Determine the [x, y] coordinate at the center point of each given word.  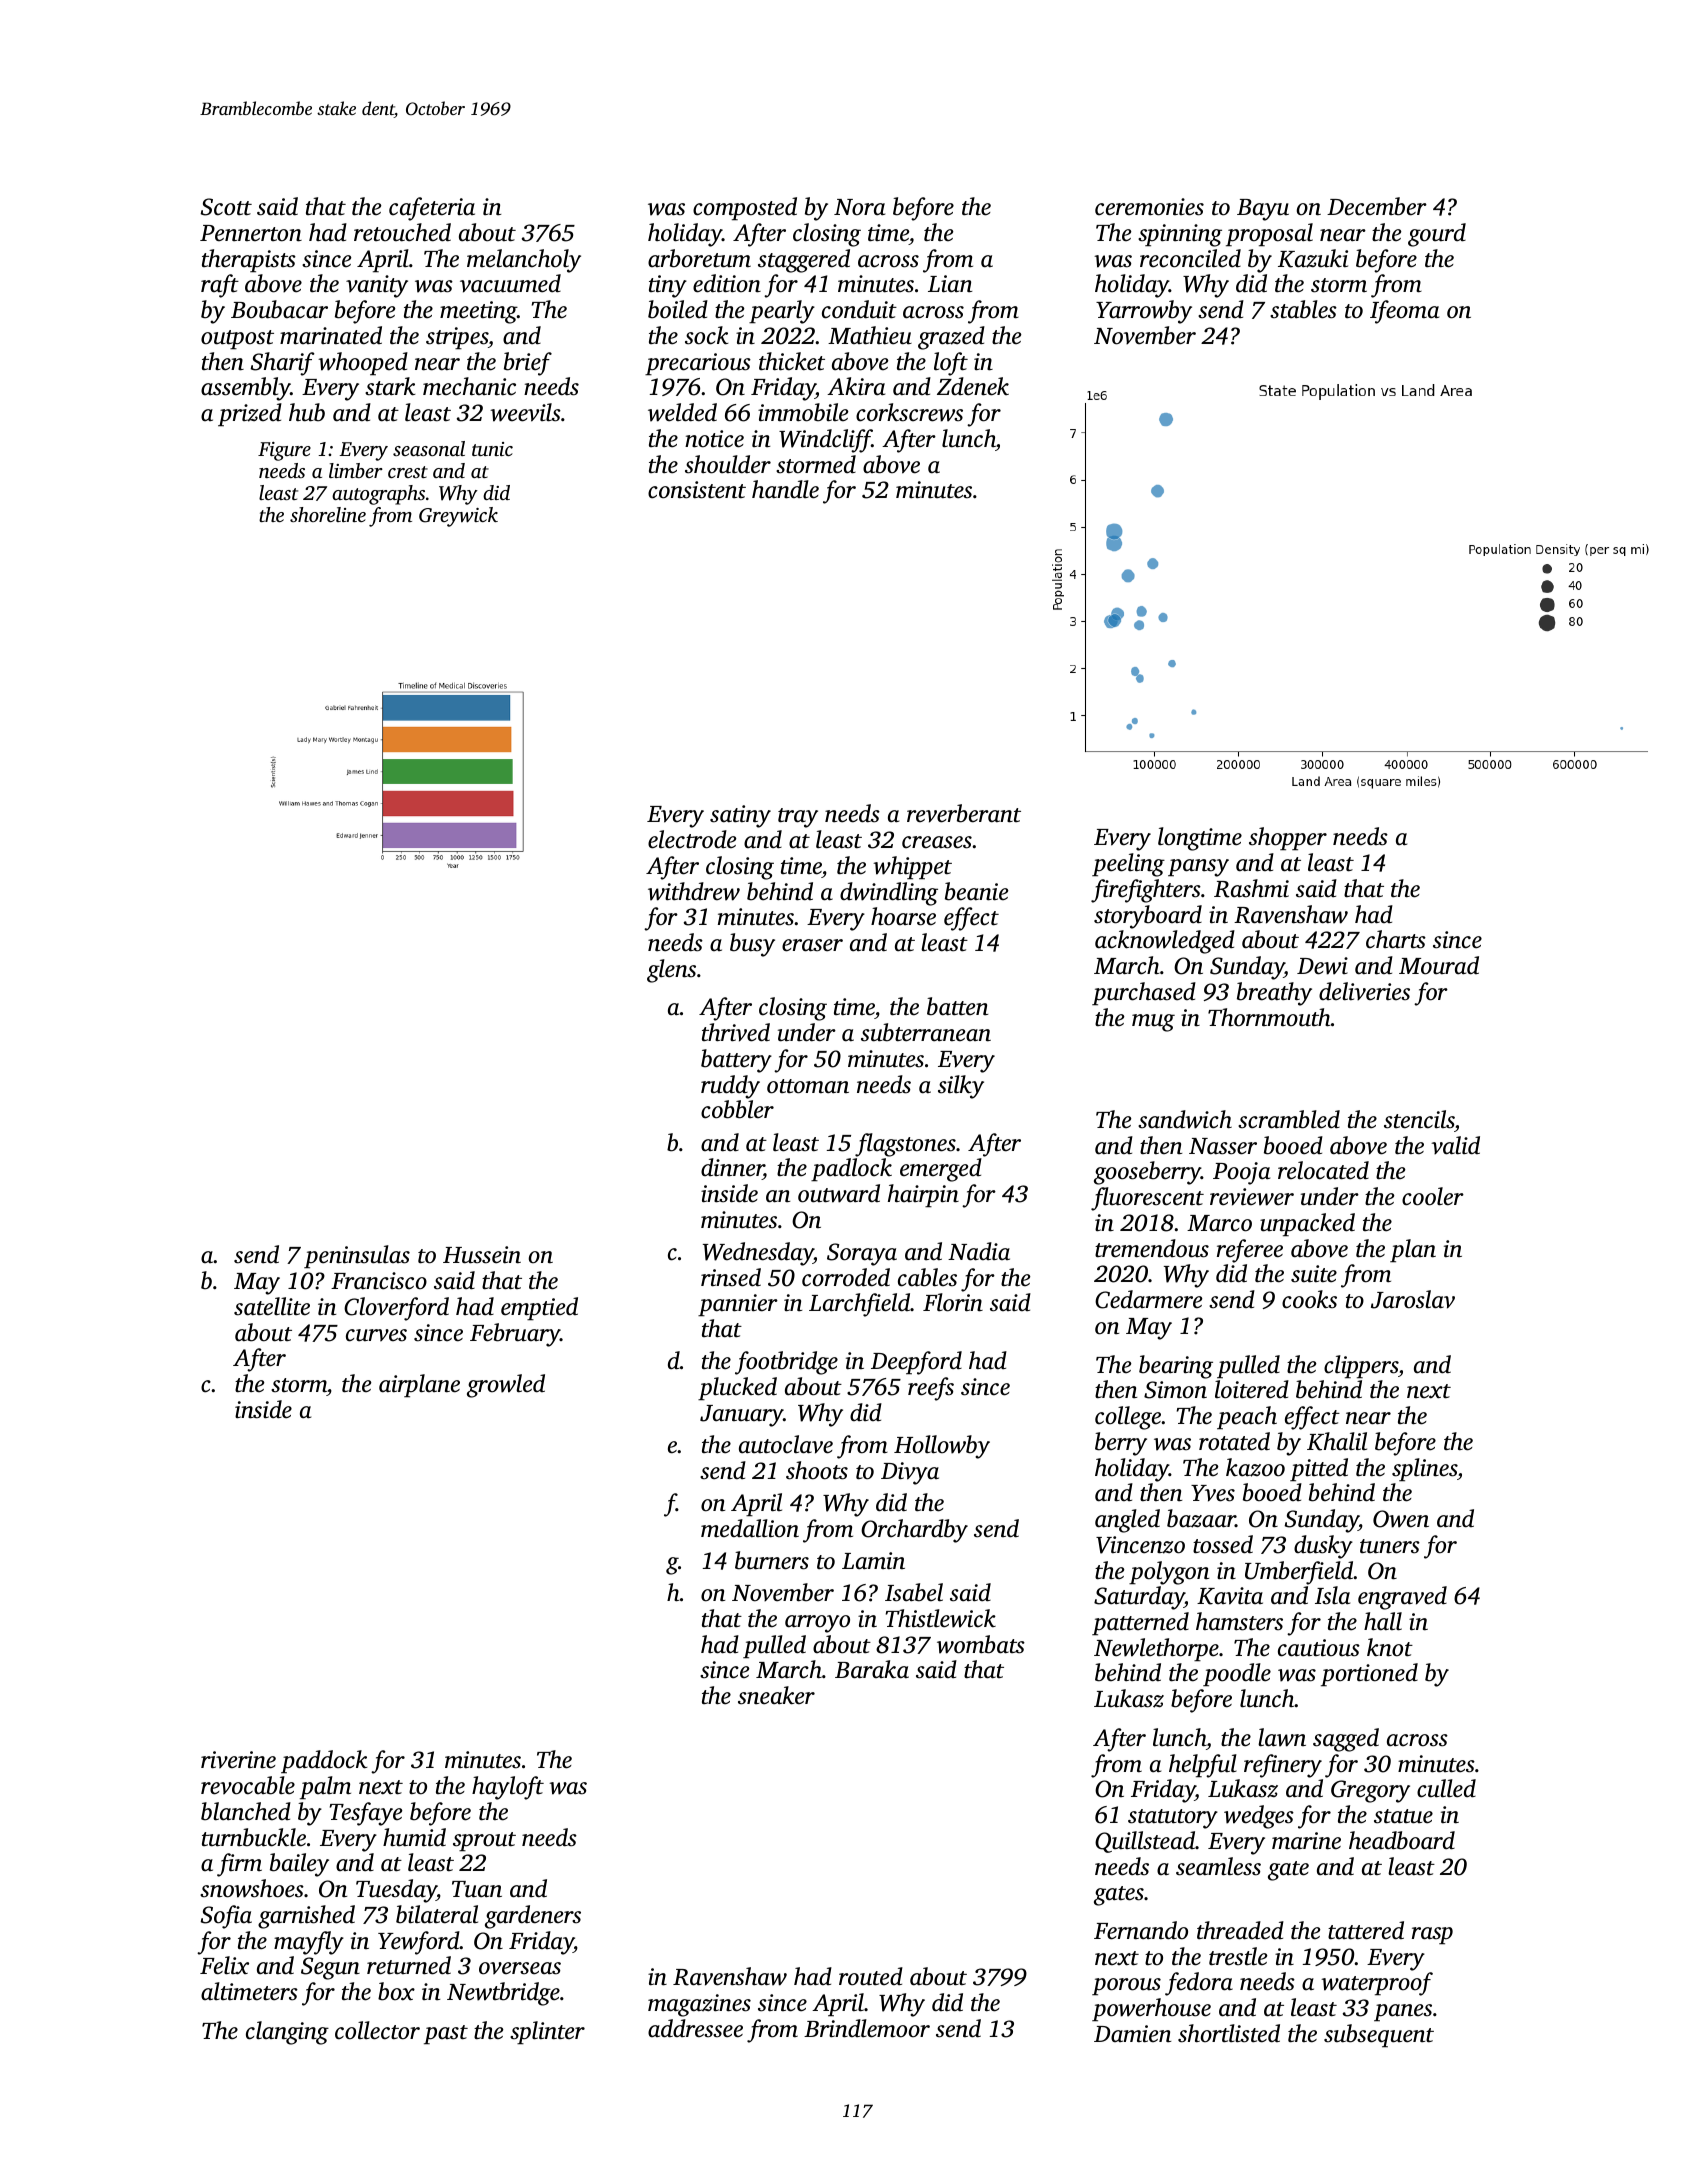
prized [250, 415]
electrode [692, 839]
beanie [977, 891]
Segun [330, 1968]
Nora [859, 207]
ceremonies [1149, 207]
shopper [1288, 839]
